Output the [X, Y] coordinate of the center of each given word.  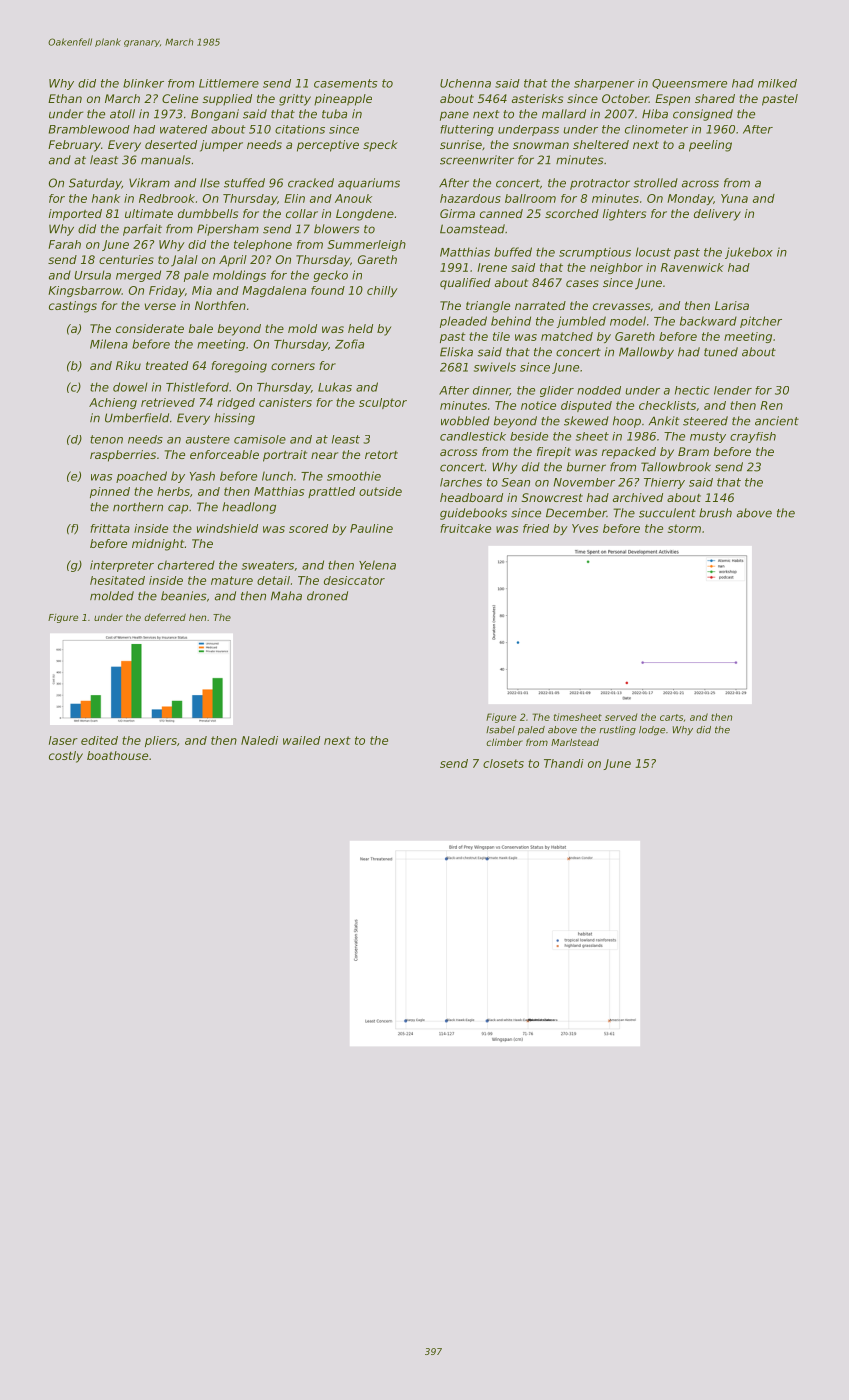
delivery [717, 215]
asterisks [537, 98]
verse [160, 306]
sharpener [604, 84]
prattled [331, 492]
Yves [585, 528]
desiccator [354, 580]
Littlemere [229, 83]
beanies [184, 596]
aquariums [369, 184]
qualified [465, 284]
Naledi [259, 740]
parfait [142, 230]
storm [684, 528]
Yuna [734, 198]
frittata [110, 528]
